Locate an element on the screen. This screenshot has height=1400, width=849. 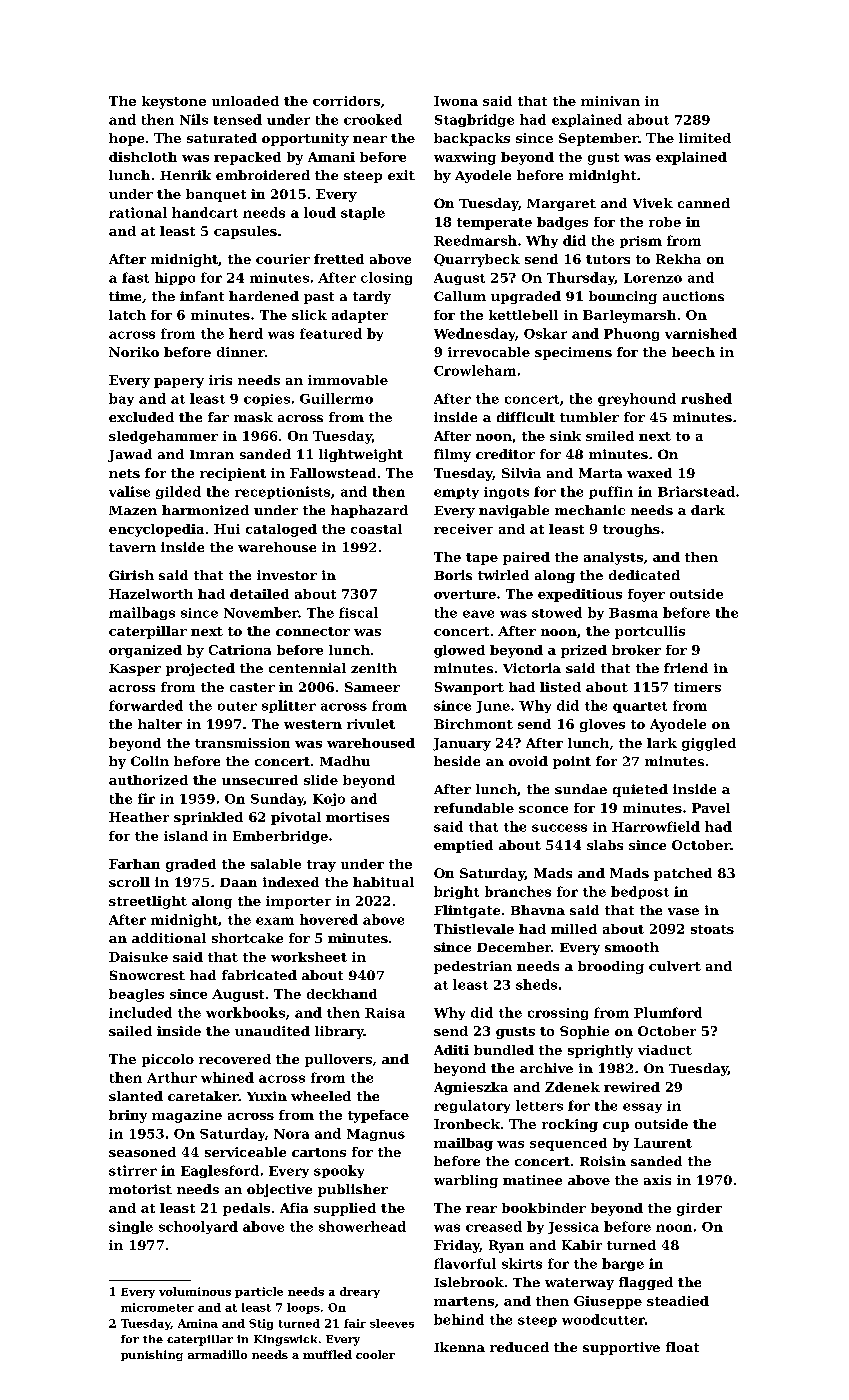
Heather is located at coordinates (139, 817).
